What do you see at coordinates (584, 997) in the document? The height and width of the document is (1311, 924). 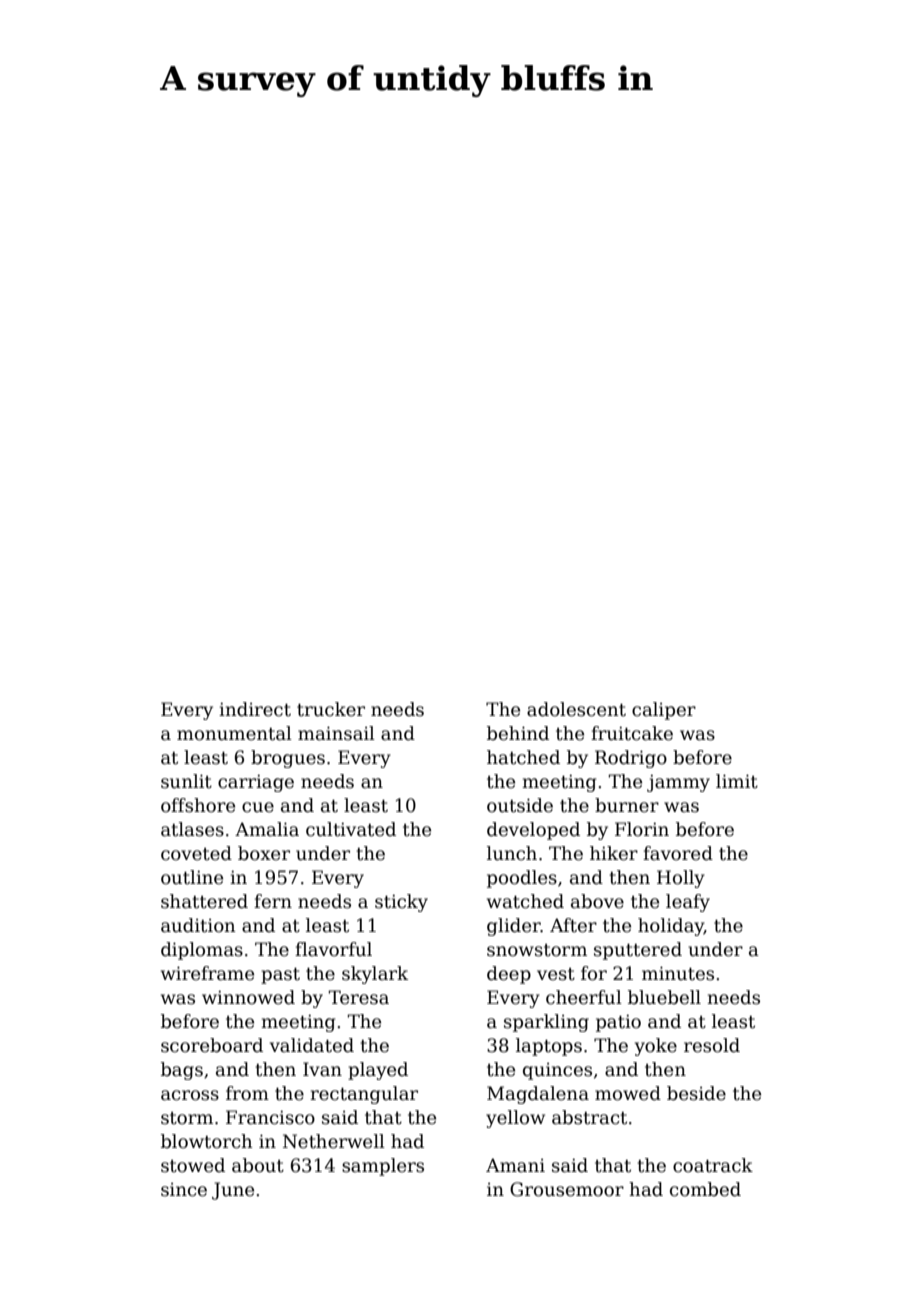 I see `cheerful` at bounding box center [584, 997].
